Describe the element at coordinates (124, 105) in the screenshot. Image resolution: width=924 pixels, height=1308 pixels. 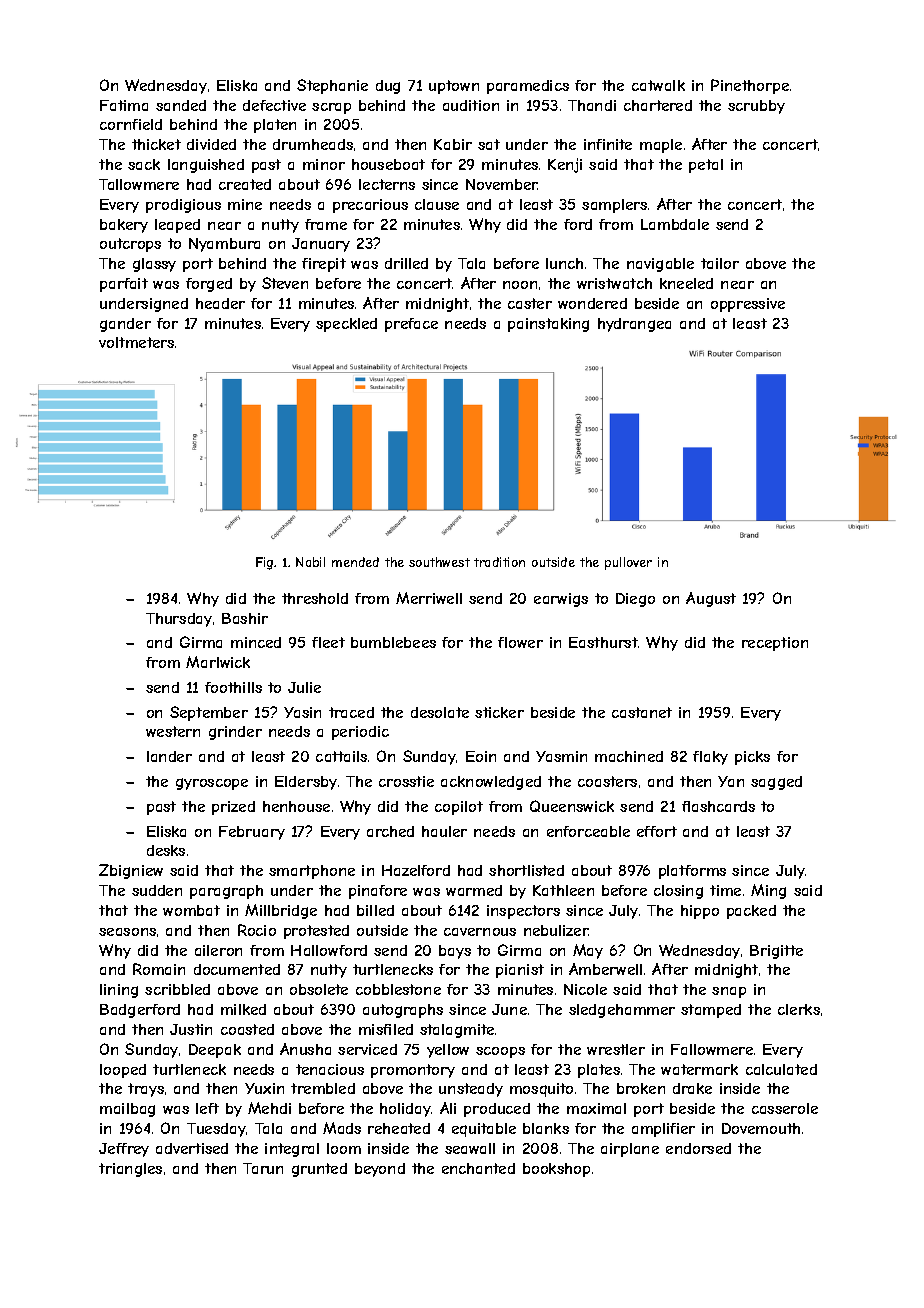
I see `Fatima` at that location.
